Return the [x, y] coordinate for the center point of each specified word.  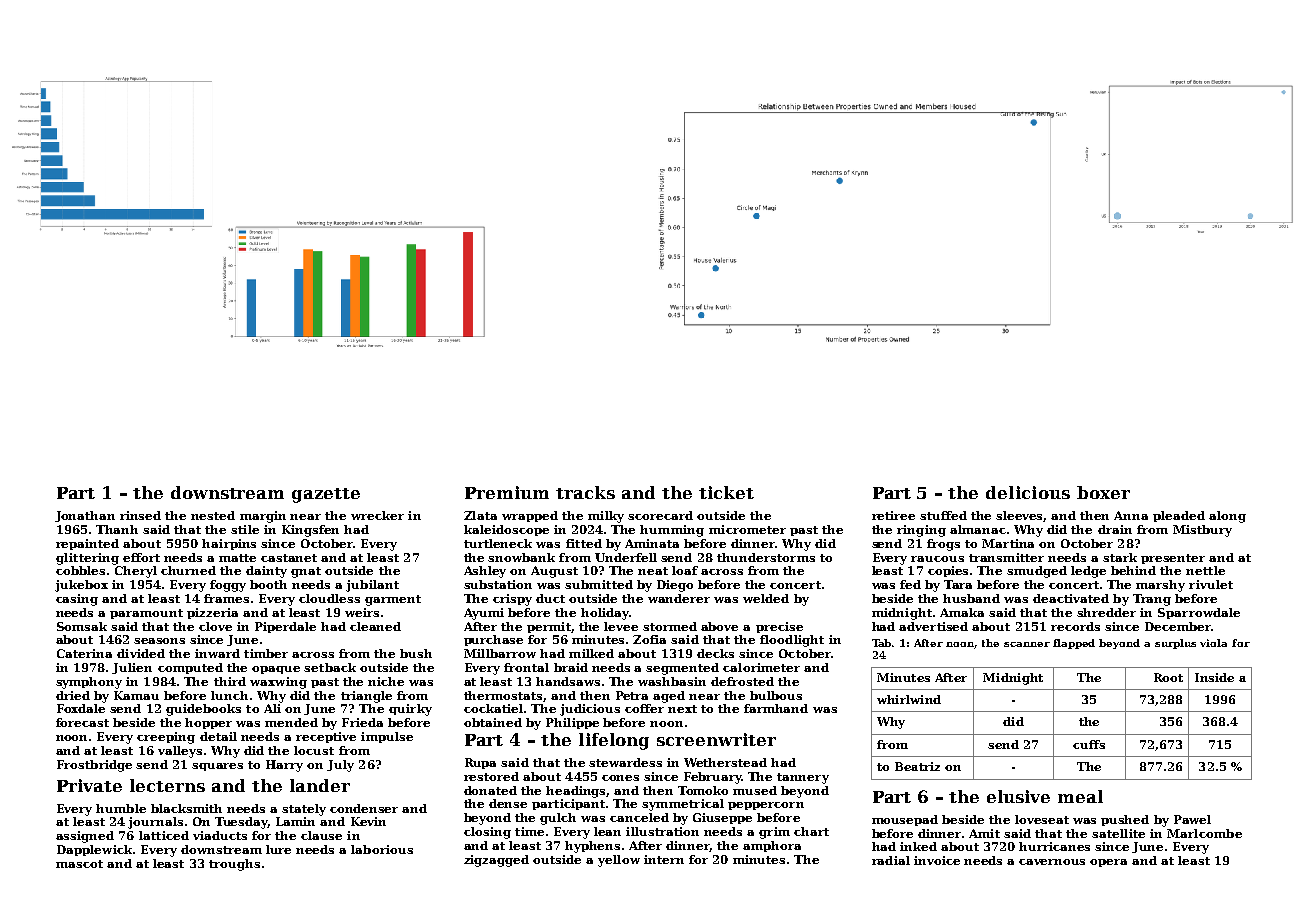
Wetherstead [725, 762]
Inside [1214, 677]
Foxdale [81, 708]
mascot [79, 864]
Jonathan [85, 516]
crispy [512, 600]
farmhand [776, 708]
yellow [619, 861]
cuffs [1089, 744]
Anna [1131, 515]
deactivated [1071, 598]
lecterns [167, 785]
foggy [228, 586]
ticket [726, 492]
